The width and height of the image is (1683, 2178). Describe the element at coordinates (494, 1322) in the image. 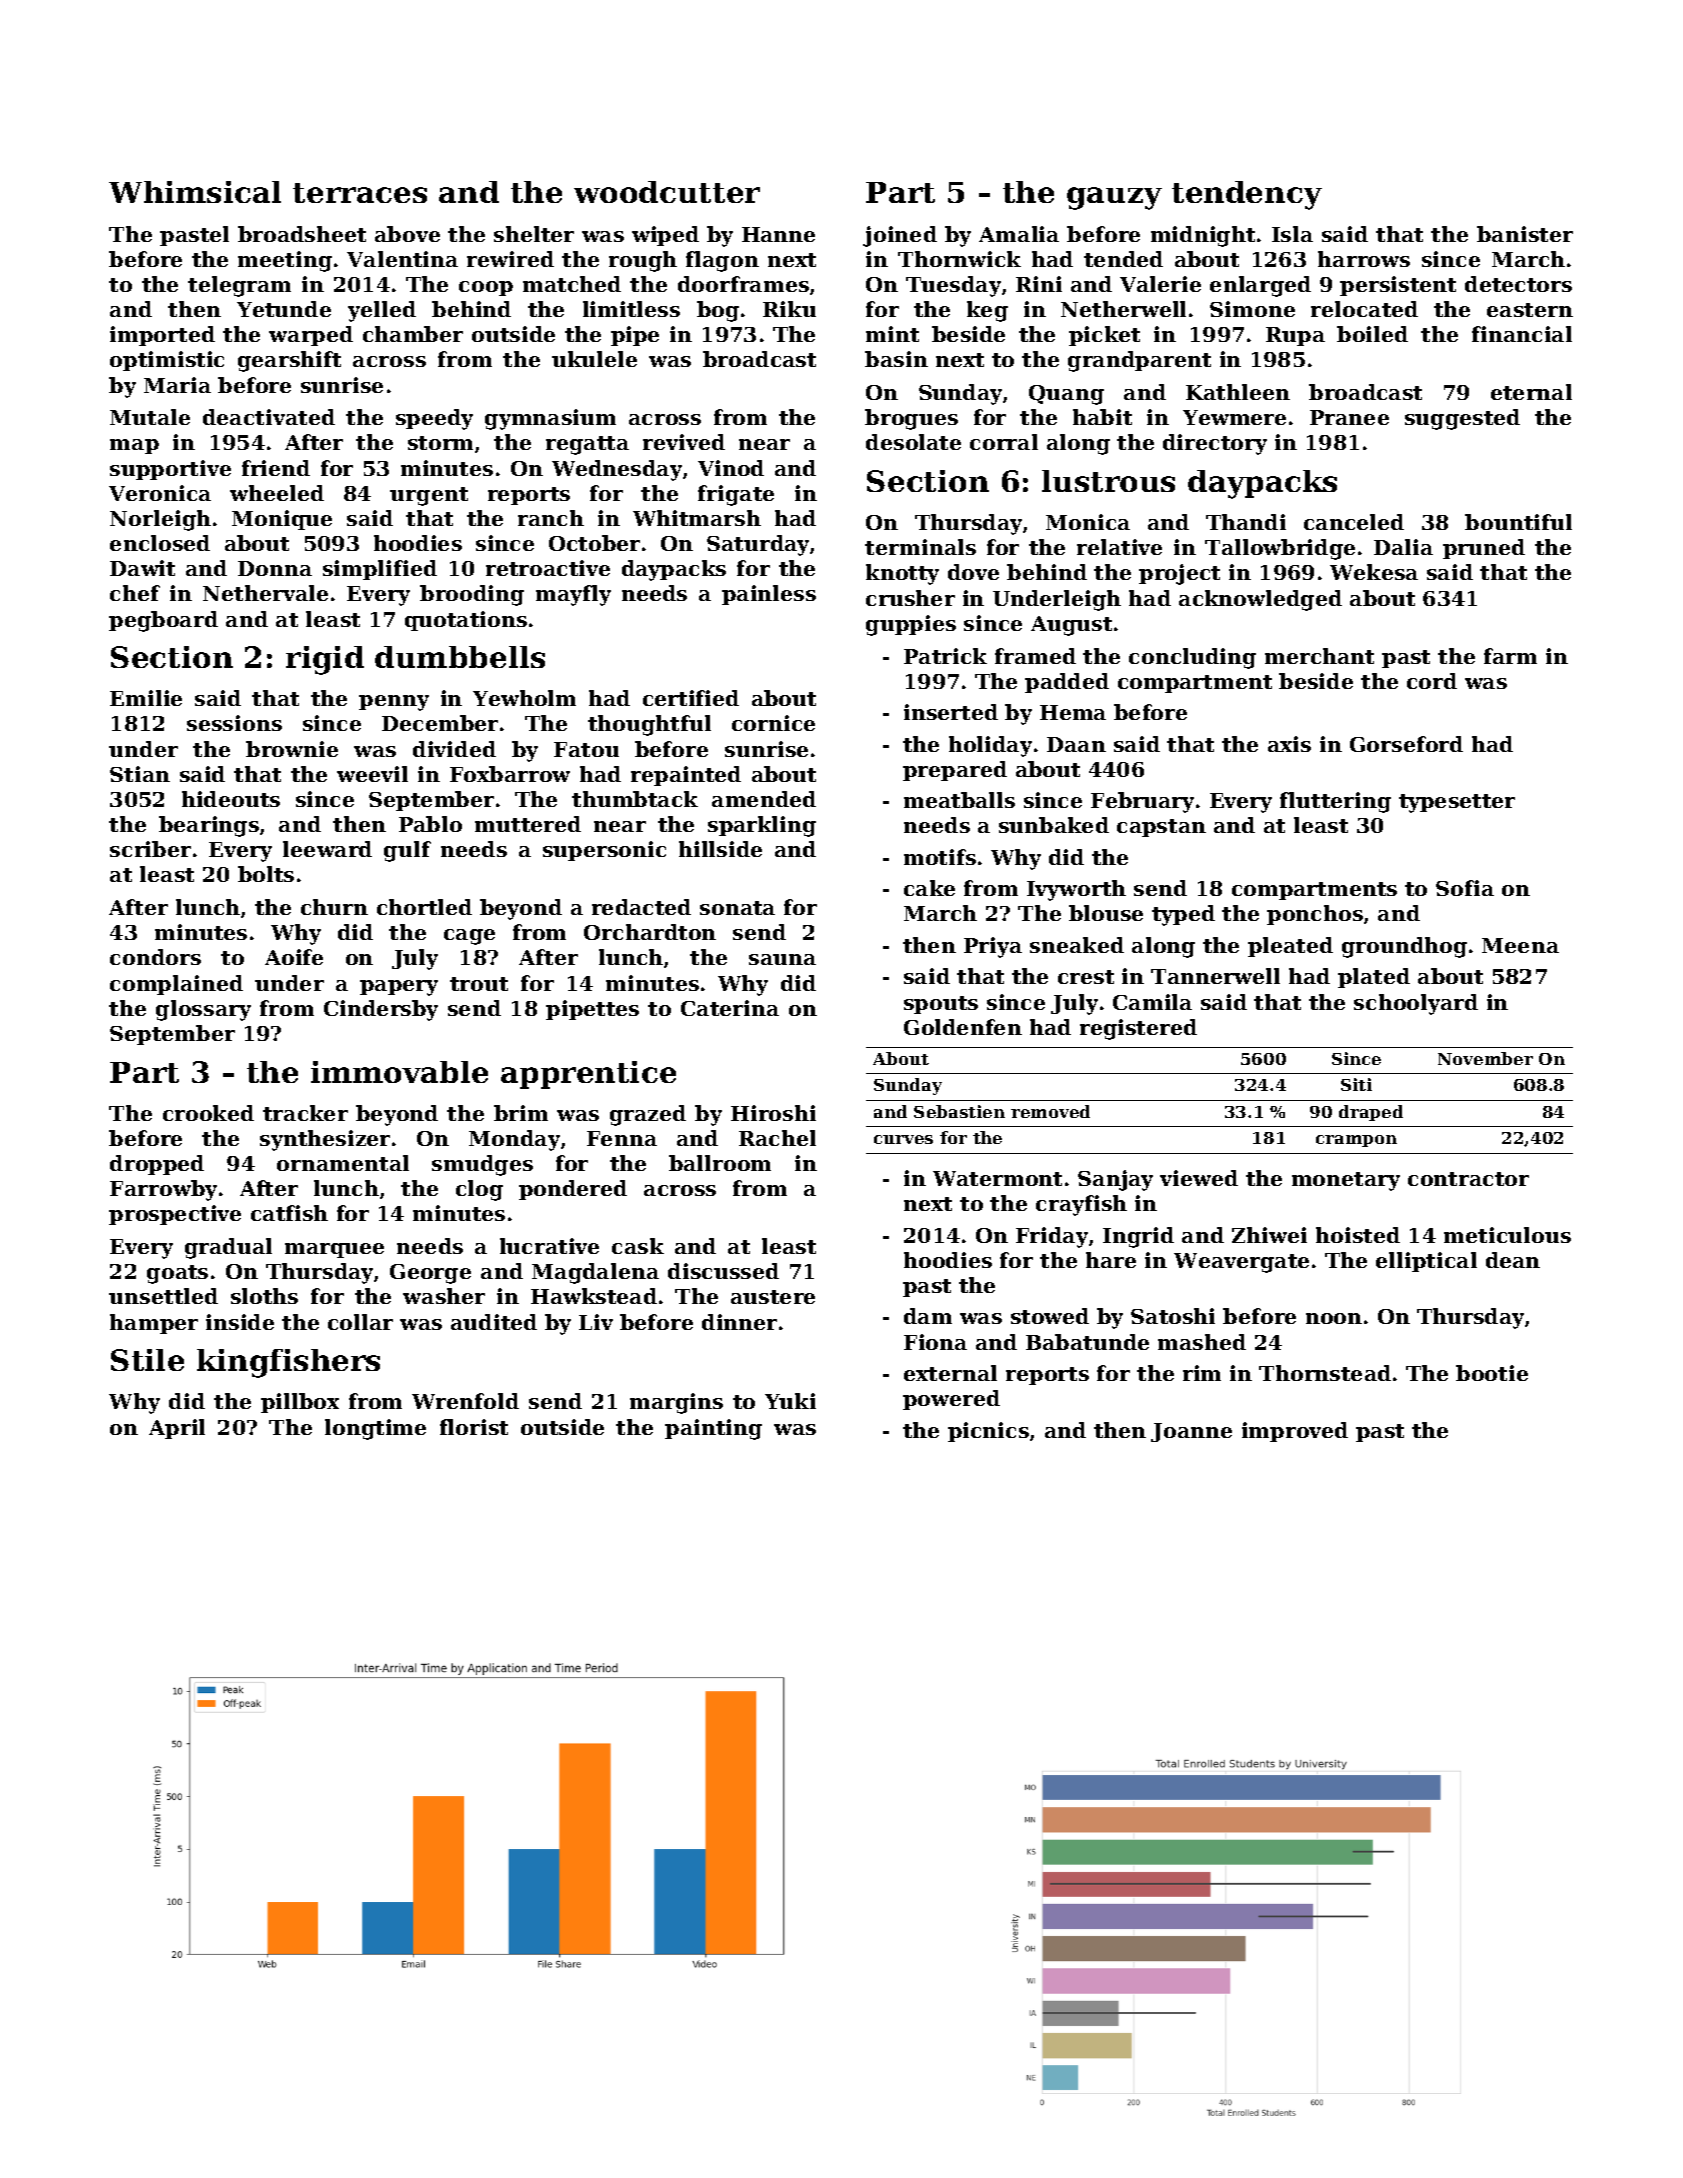

I see `audited` at that location.
